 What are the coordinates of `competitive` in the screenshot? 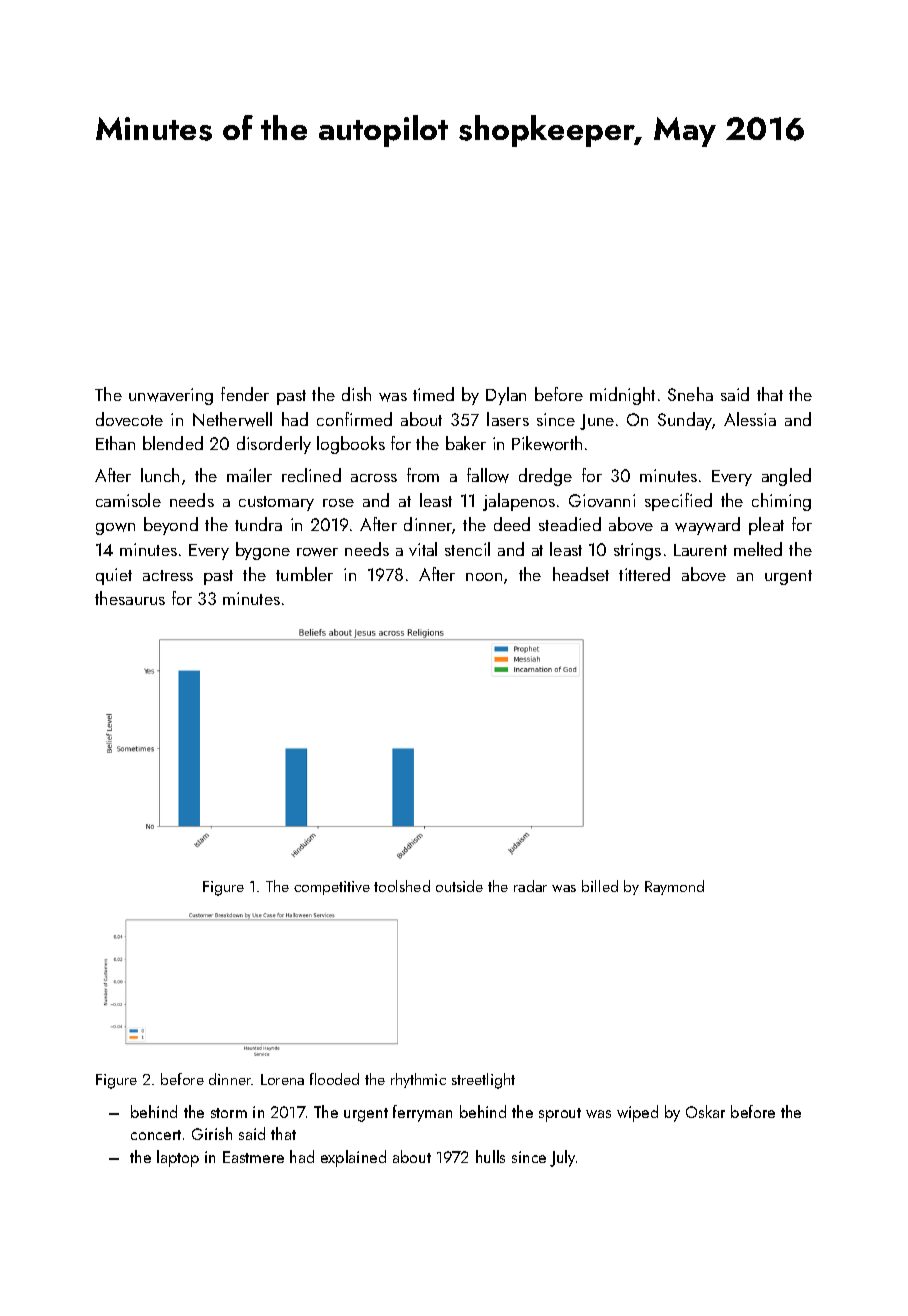 It's located at (332, 888).
